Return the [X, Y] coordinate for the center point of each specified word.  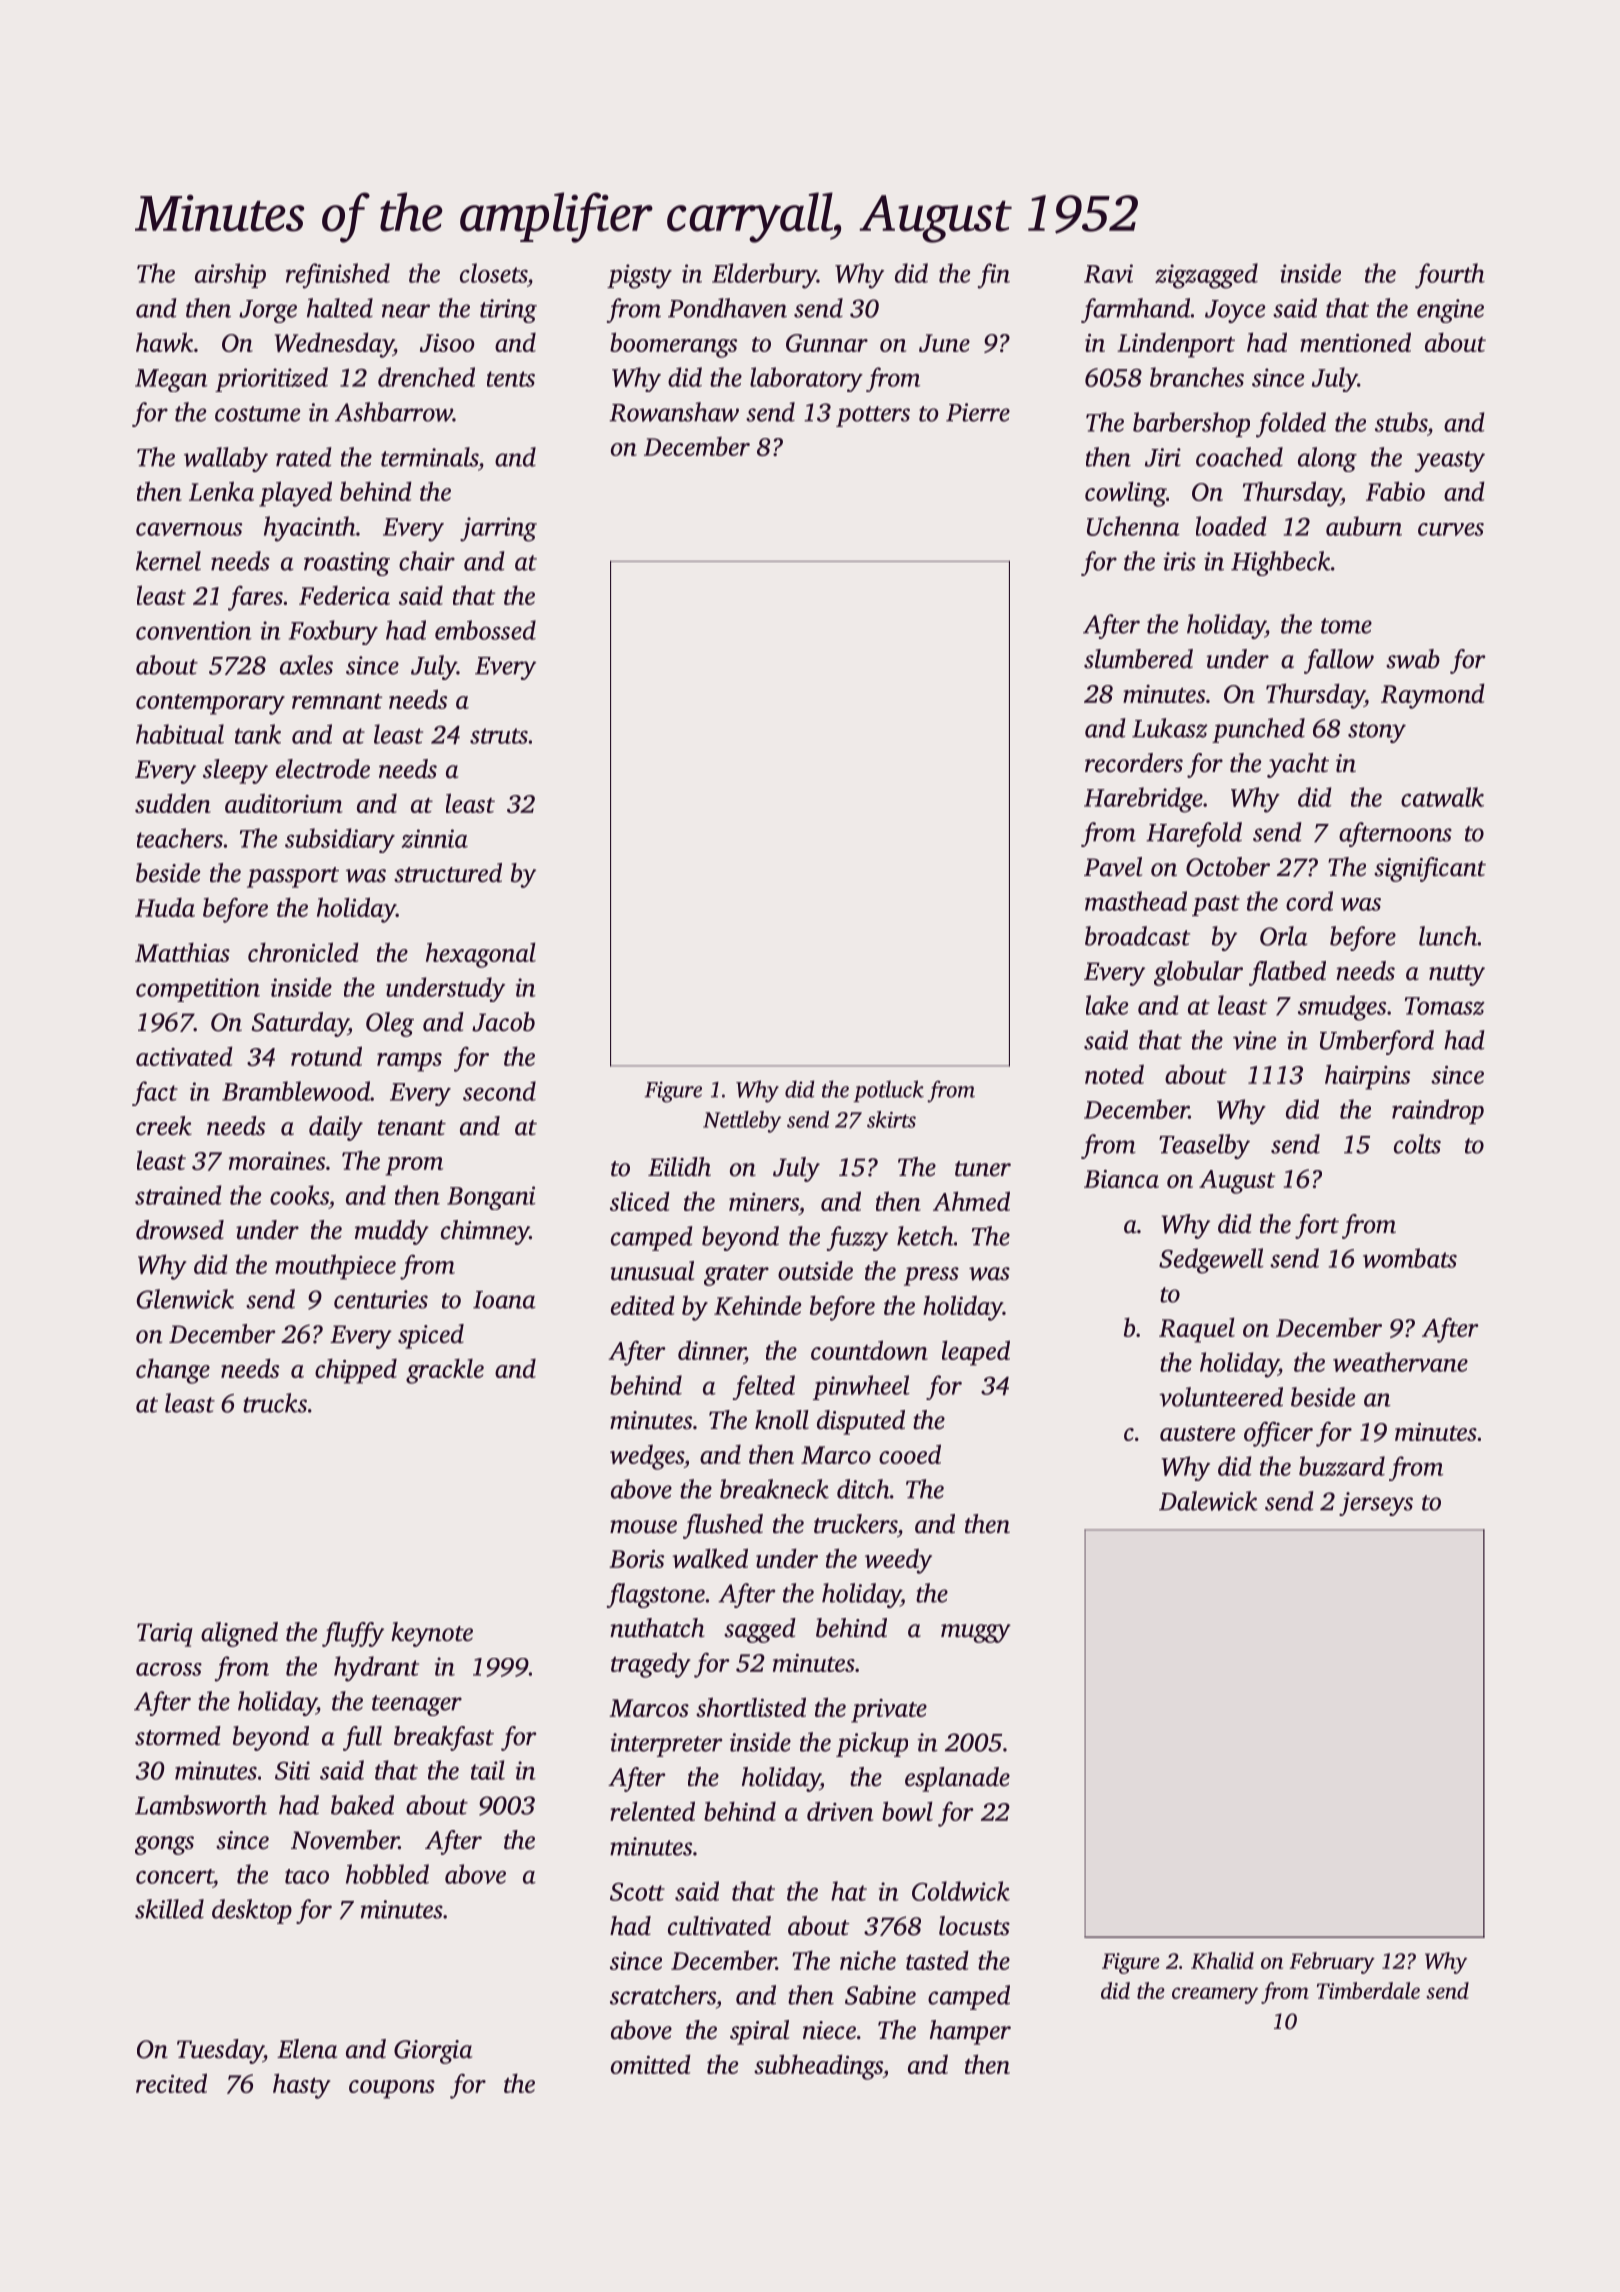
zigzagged [1206, 276]
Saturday [299, 1024]
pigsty [639, 276]
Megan [171, 380]
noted [1114, 1074]
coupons [392, 2089]
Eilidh [679, 1167]
